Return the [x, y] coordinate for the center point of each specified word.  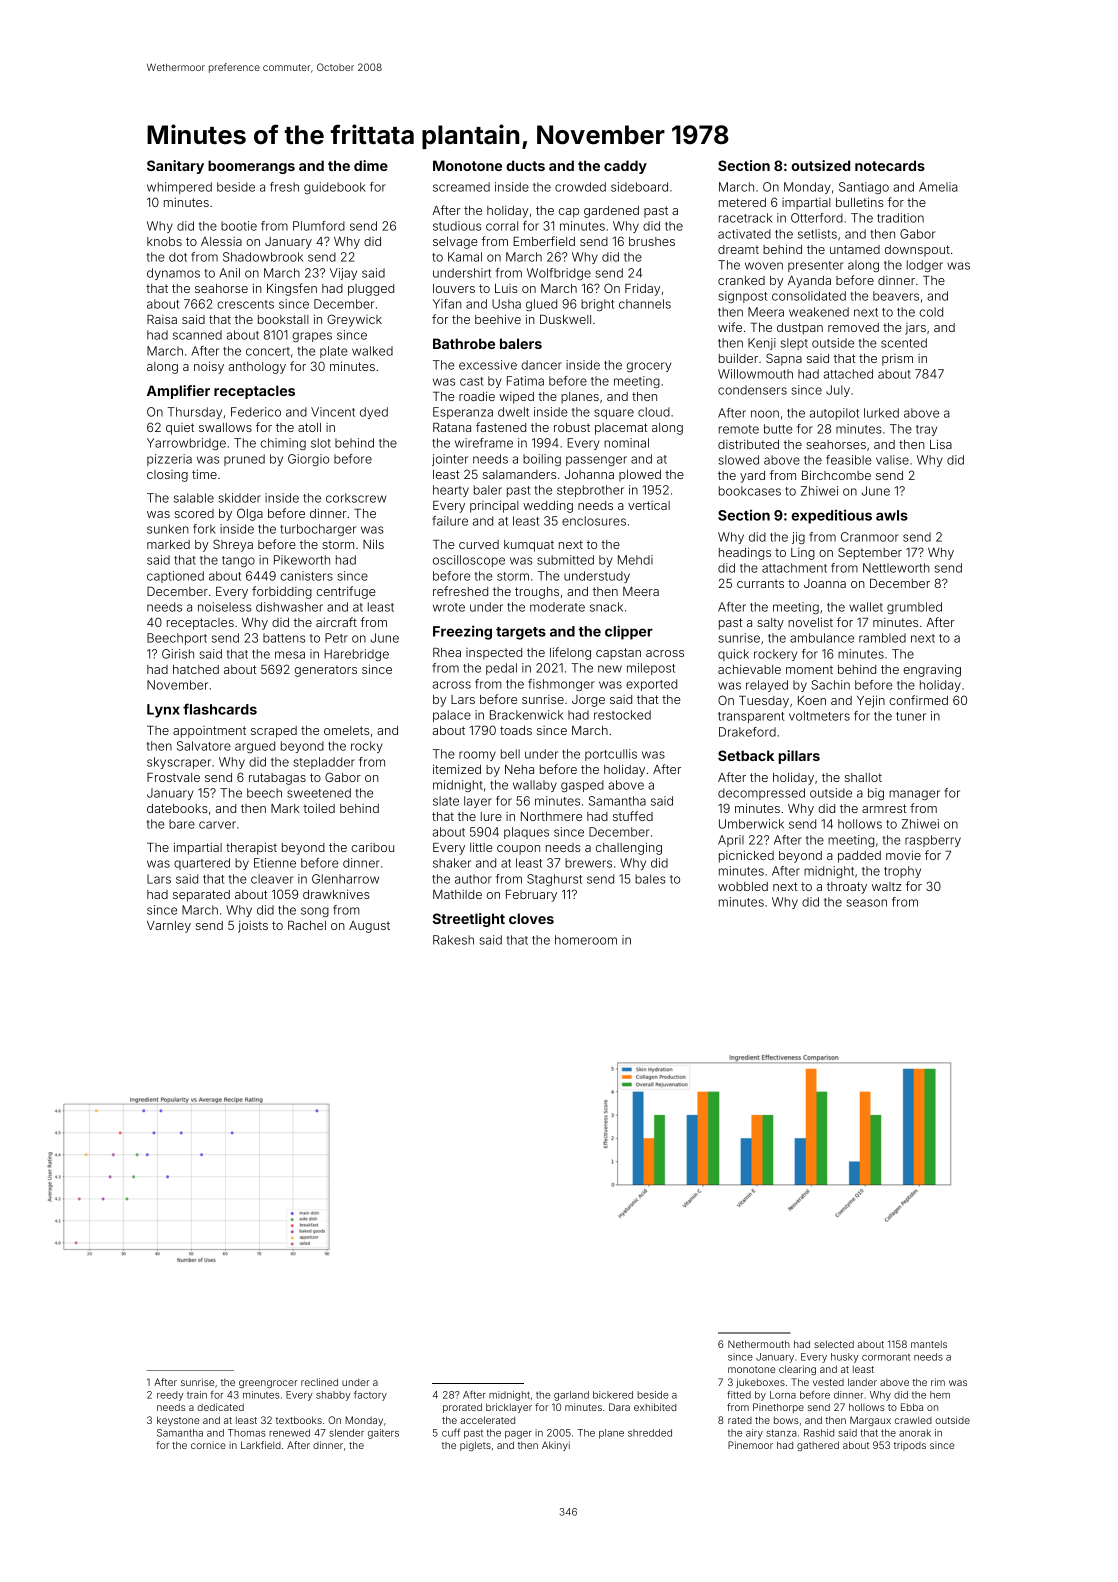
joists [253, 926]
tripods [910, 1446]
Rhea [447, 652]
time [204, 474]
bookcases [750, 491]
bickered [613, 1395]
